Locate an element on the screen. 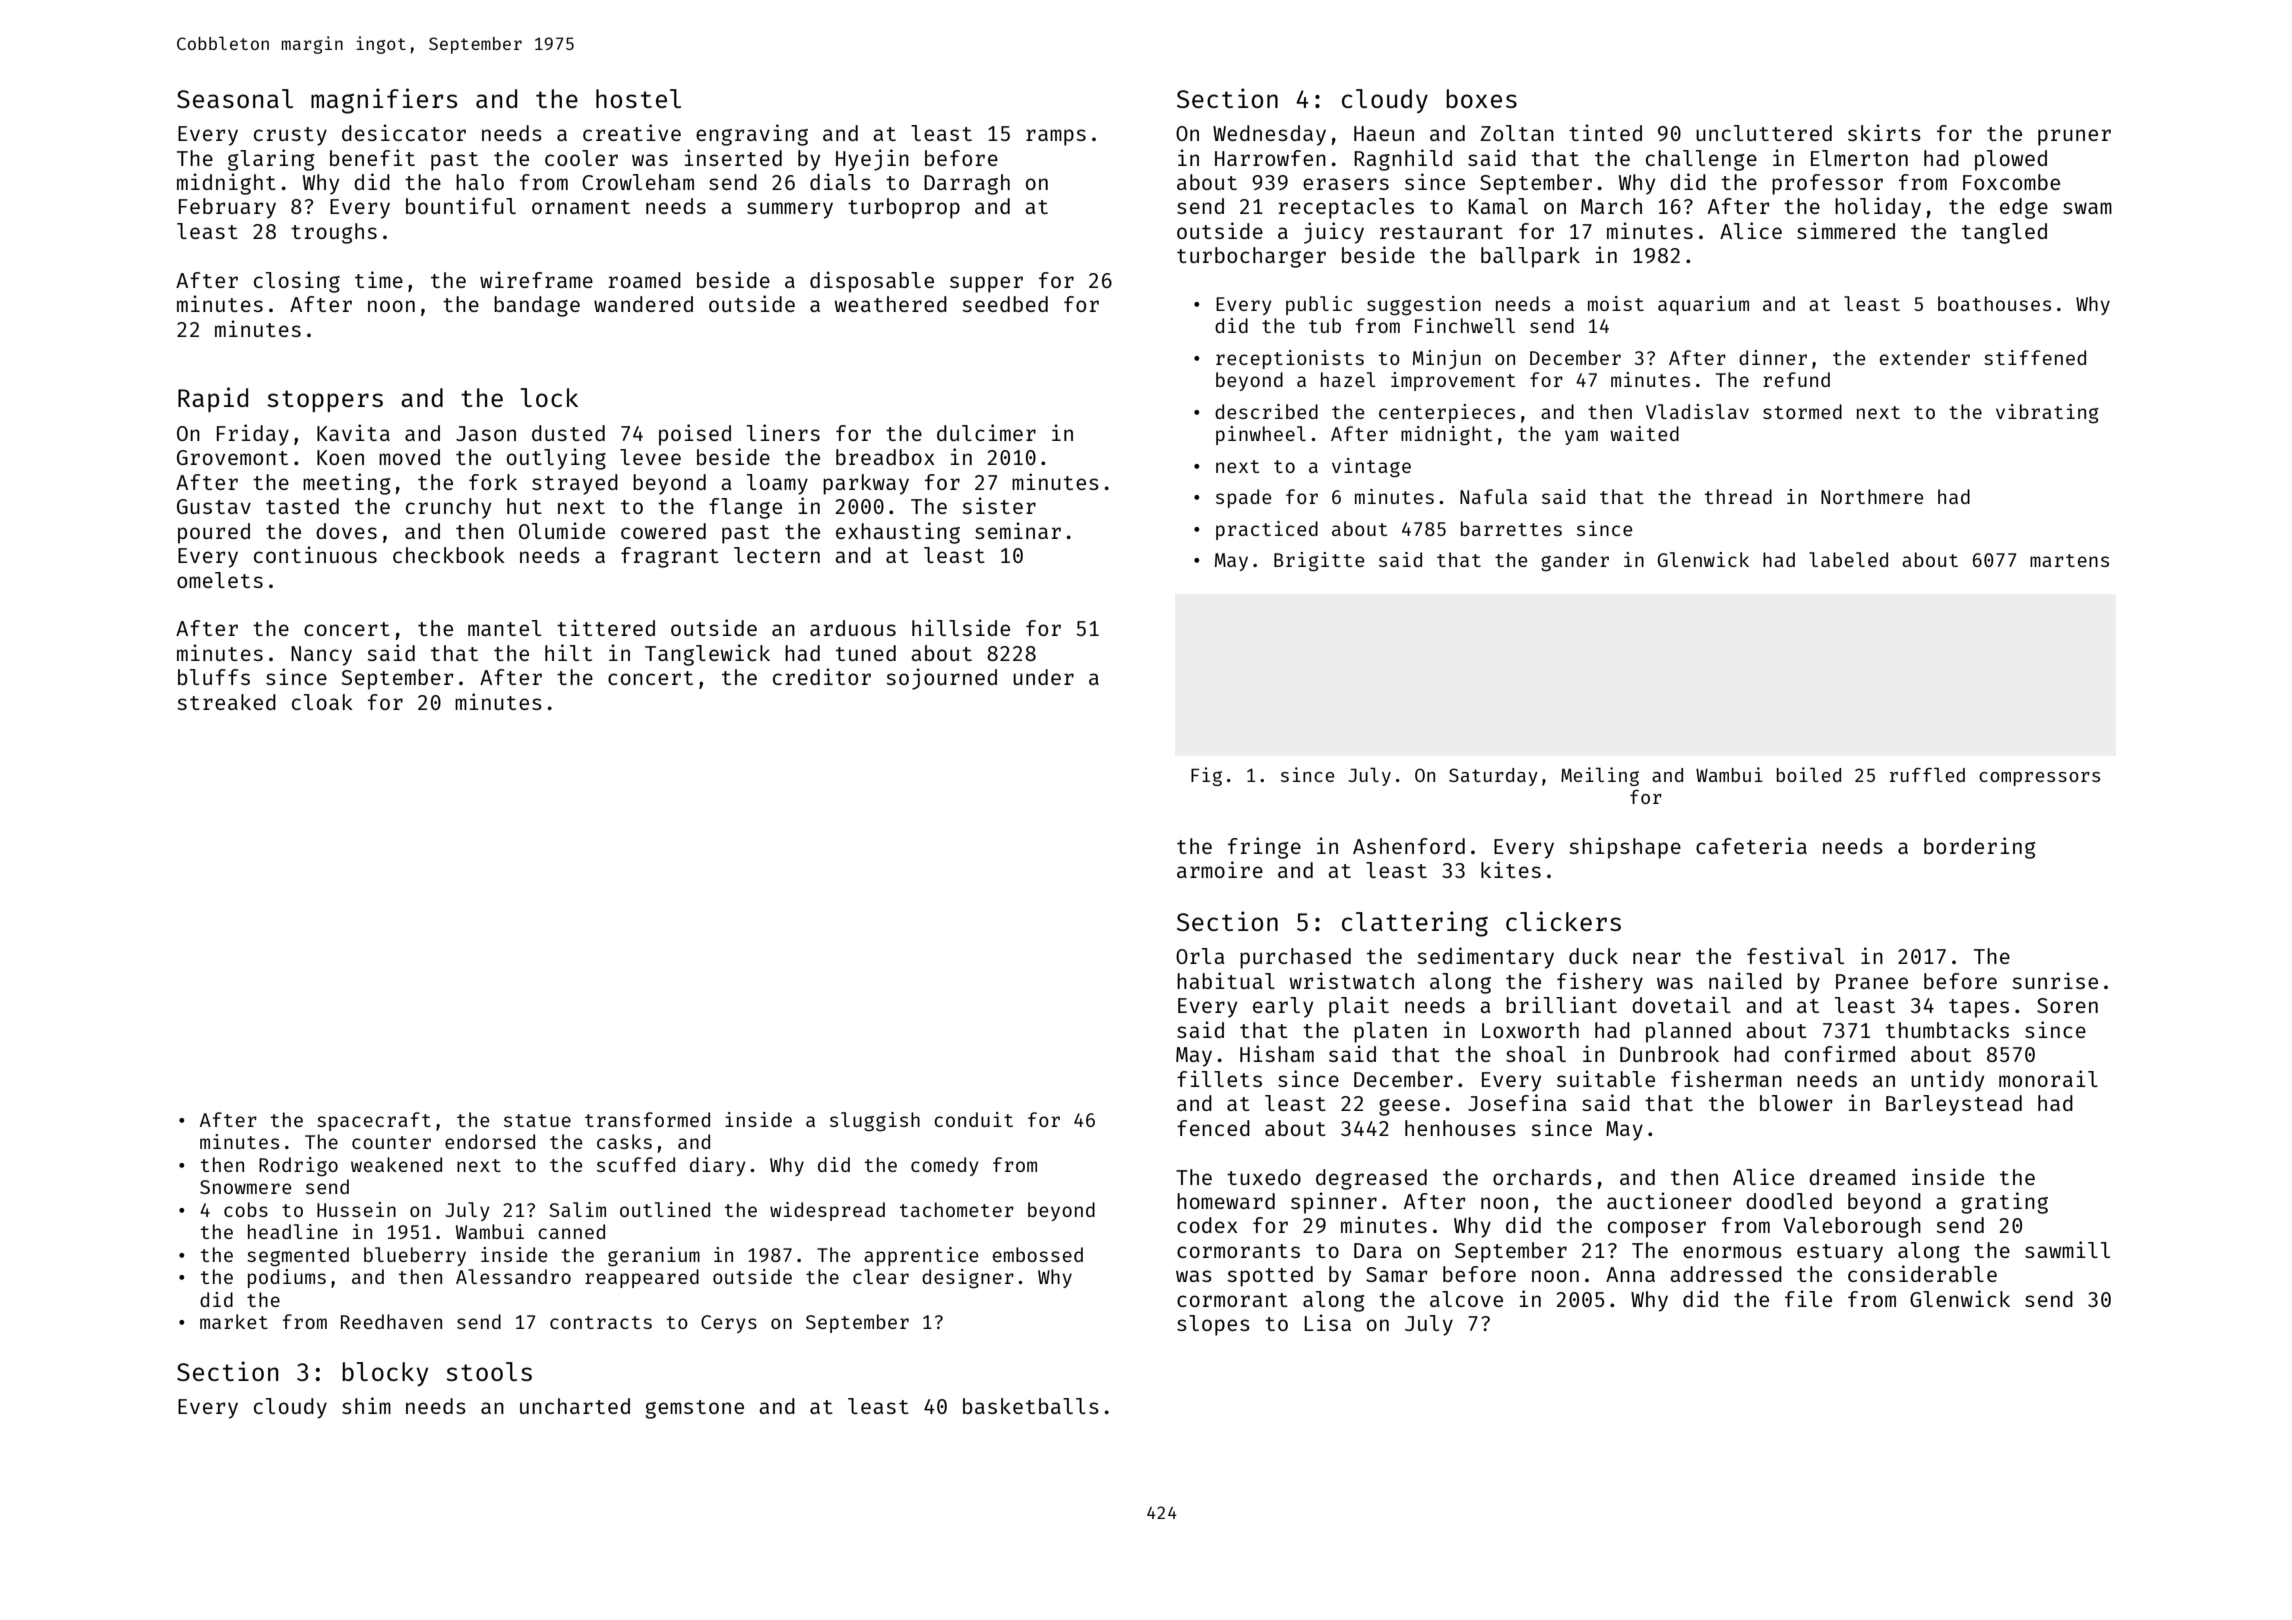 This screenshot has width=2292, height=1620. creditor is located at coordinates (822, 676).
